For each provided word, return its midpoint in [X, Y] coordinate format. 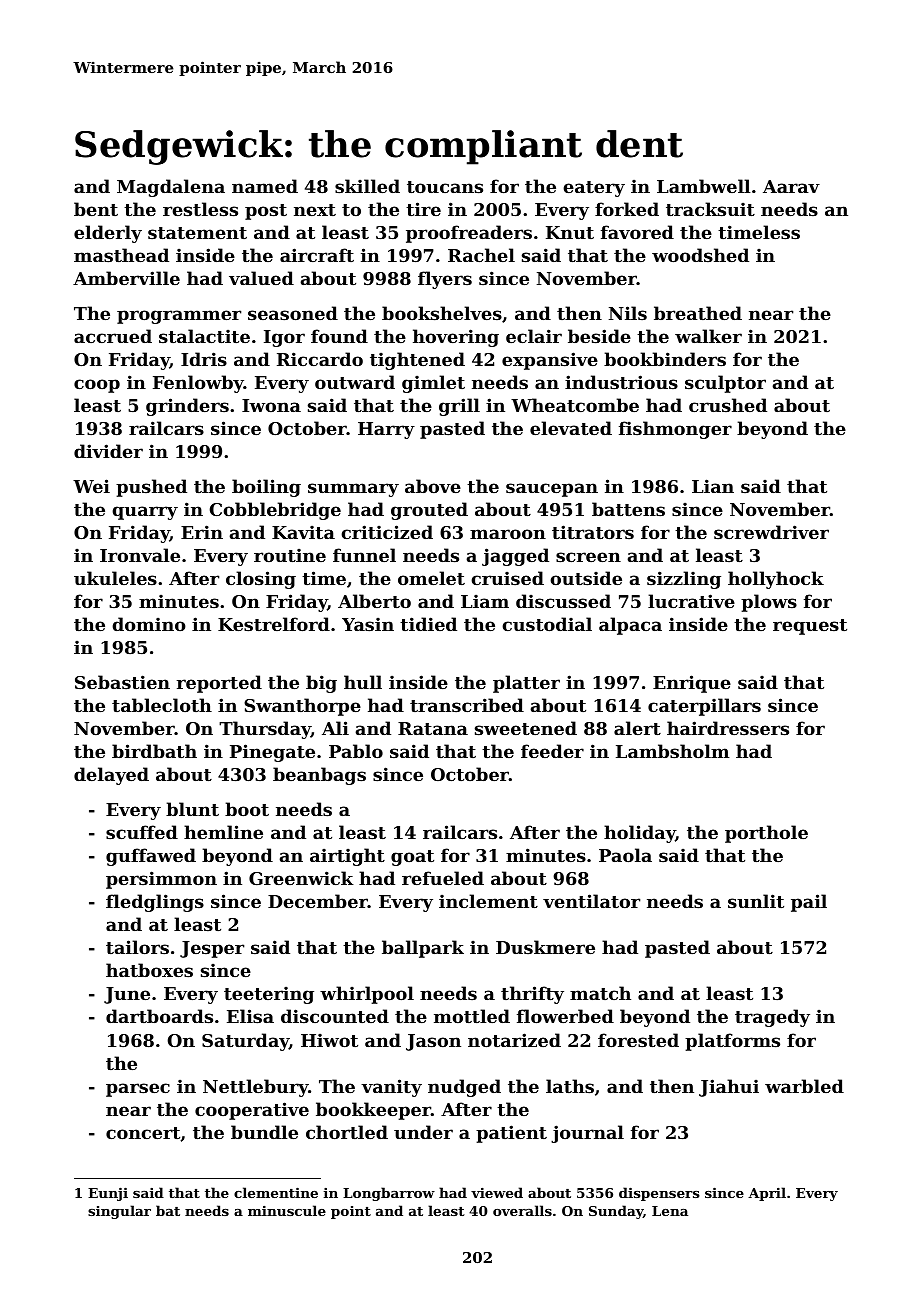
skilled [367, 186]
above [433, 486]
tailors [137, 947]
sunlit [756, 901]
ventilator [591, 901]
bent [96, 209]
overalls [522, 1210]
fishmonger [675, 430]
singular [119, 1212]
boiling [266, 488]
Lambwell [704, 186]
